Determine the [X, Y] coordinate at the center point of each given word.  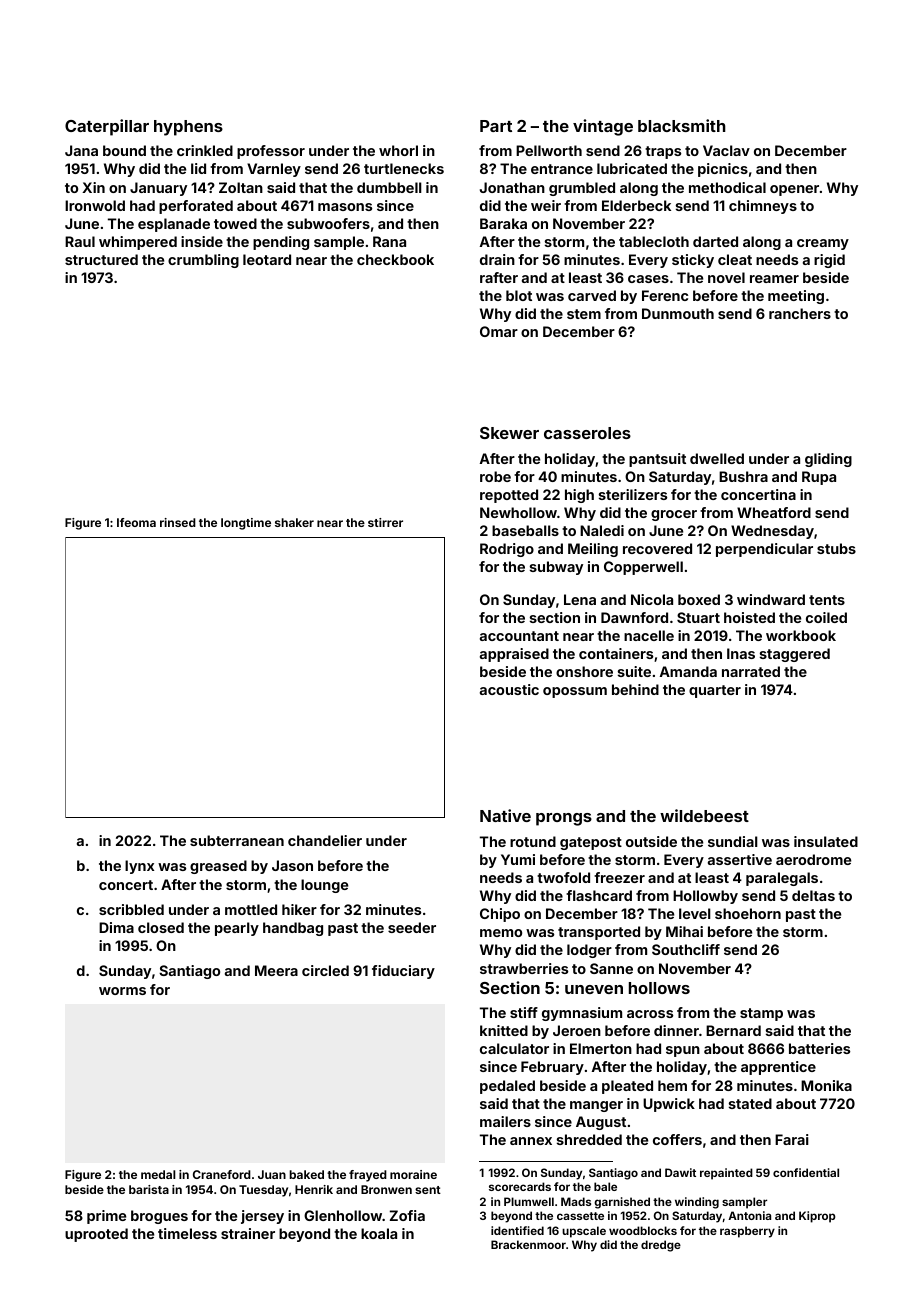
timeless [187, 1233]
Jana [81, 150]
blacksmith [682, 125]
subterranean [237, 840]
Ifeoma [136, 522]
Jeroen [577, 1030]
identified [517, 1230]
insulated [826, 841]
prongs [564, 819]
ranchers [800, 313]
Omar [499, 331]
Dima [116, 927]
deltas [813, 895]
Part [496, 126]
